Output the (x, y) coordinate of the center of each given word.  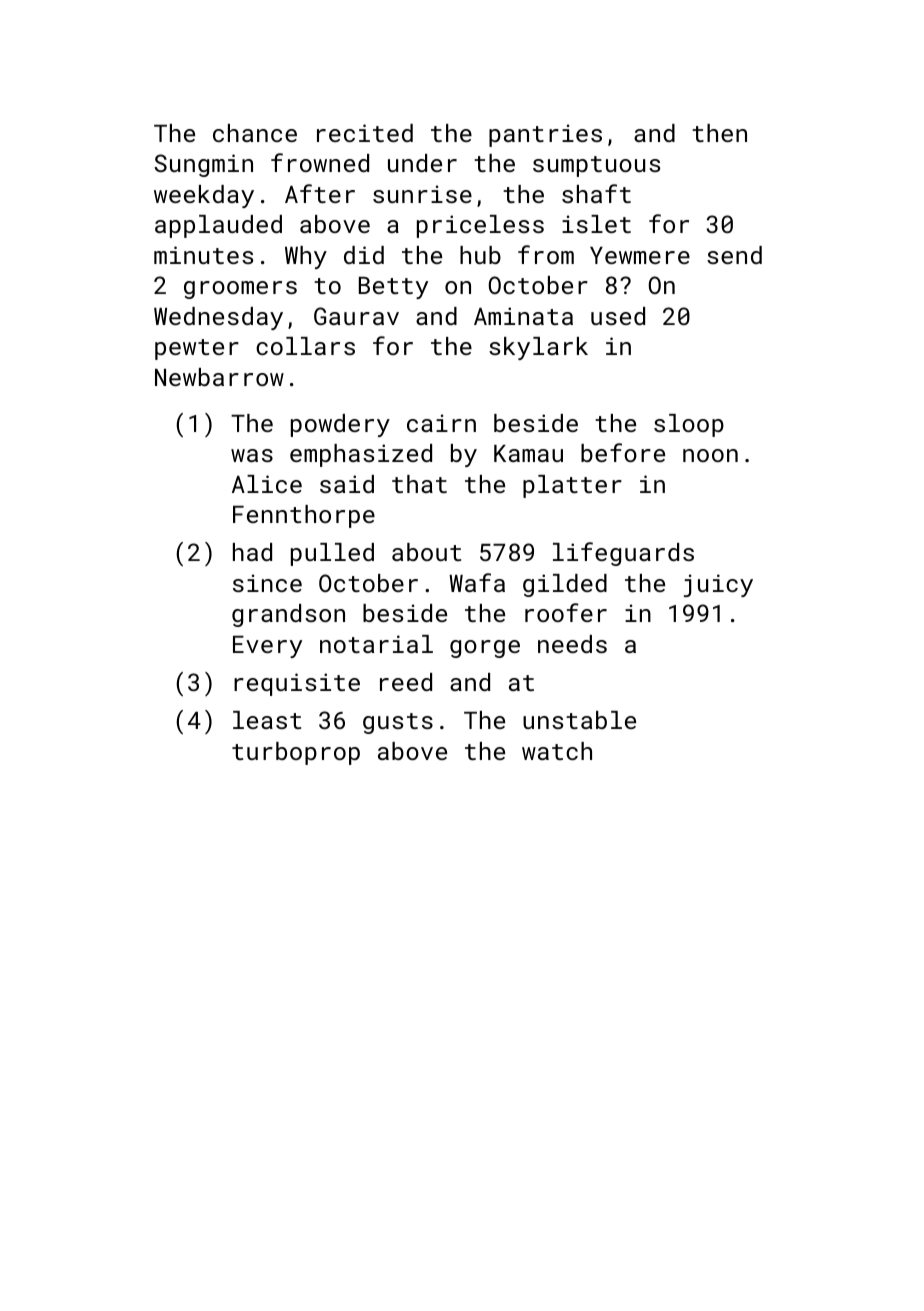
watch (557, 751)
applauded (218, 226)
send (734, 255)
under (422, 163)
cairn (441, 423)
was (252, 455)
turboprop (296, 753)
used (618, 316)
